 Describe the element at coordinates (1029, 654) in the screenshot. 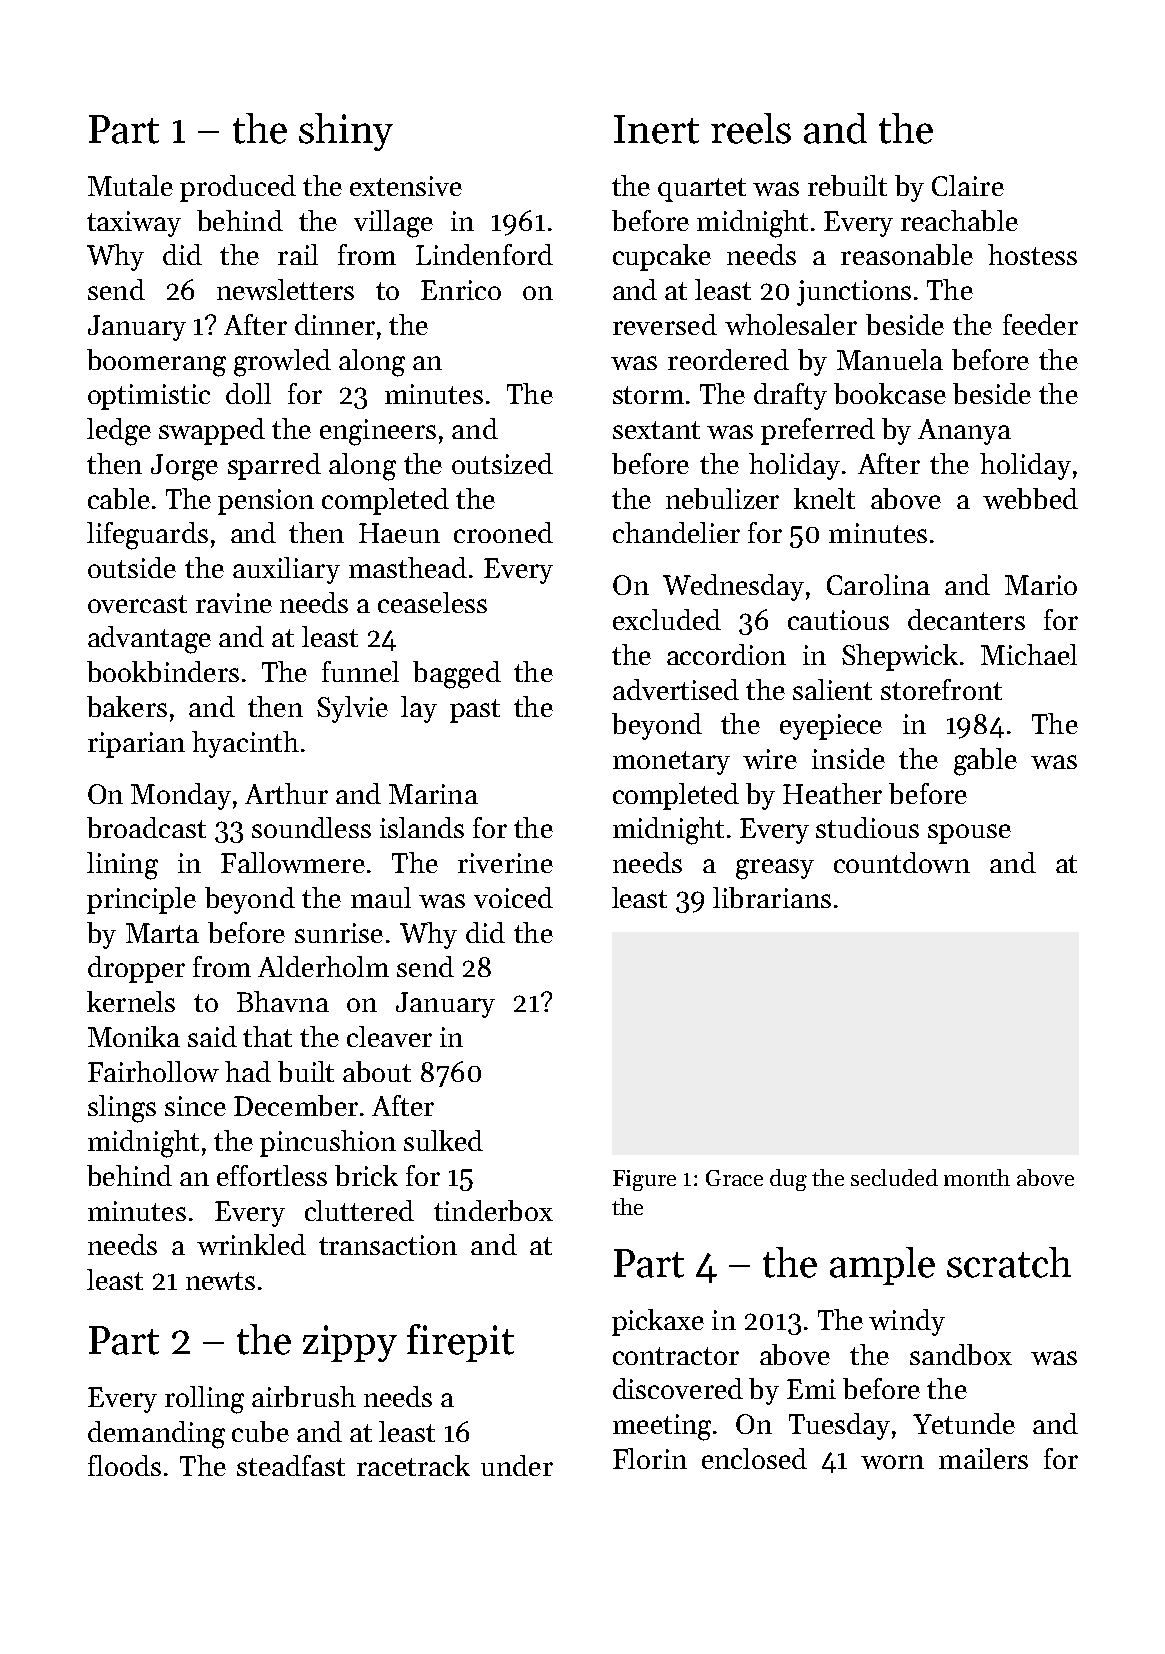

I see `Michael` at that location.
